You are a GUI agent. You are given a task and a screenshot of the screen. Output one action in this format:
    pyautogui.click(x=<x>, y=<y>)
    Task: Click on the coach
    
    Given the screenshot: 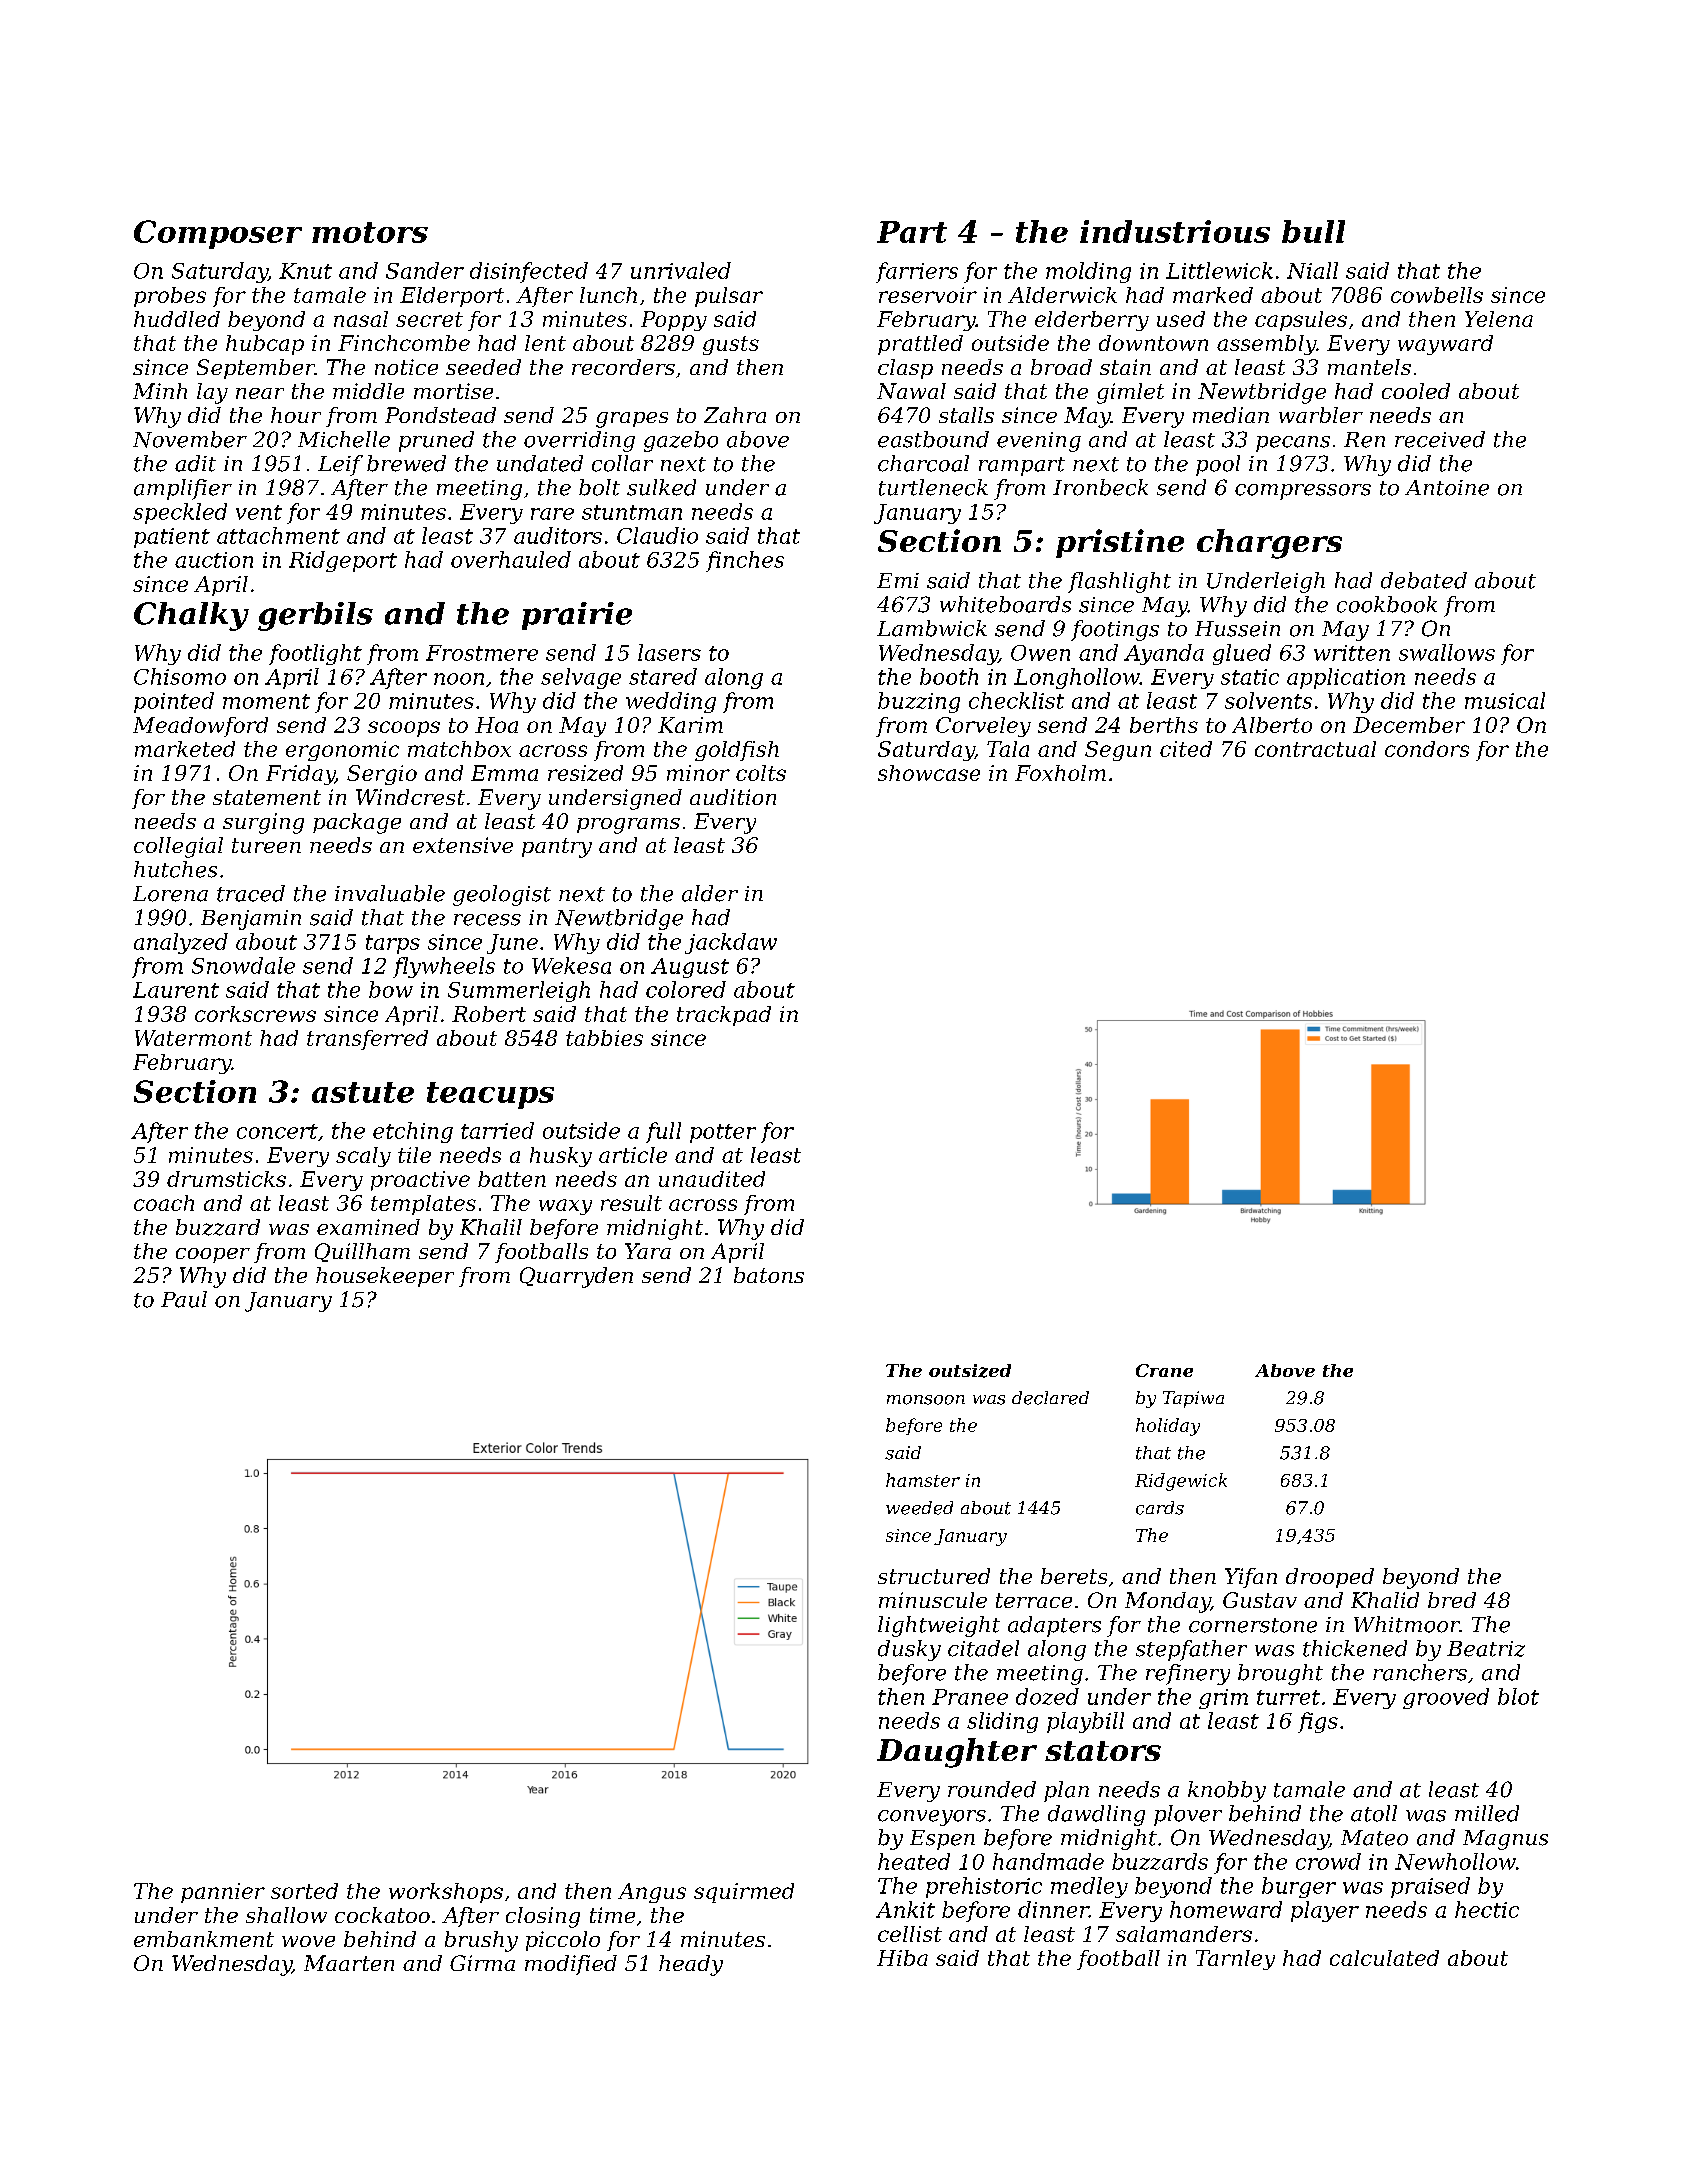 What is the action you would take?
    pyautogui.click(x=164, y=1203)
